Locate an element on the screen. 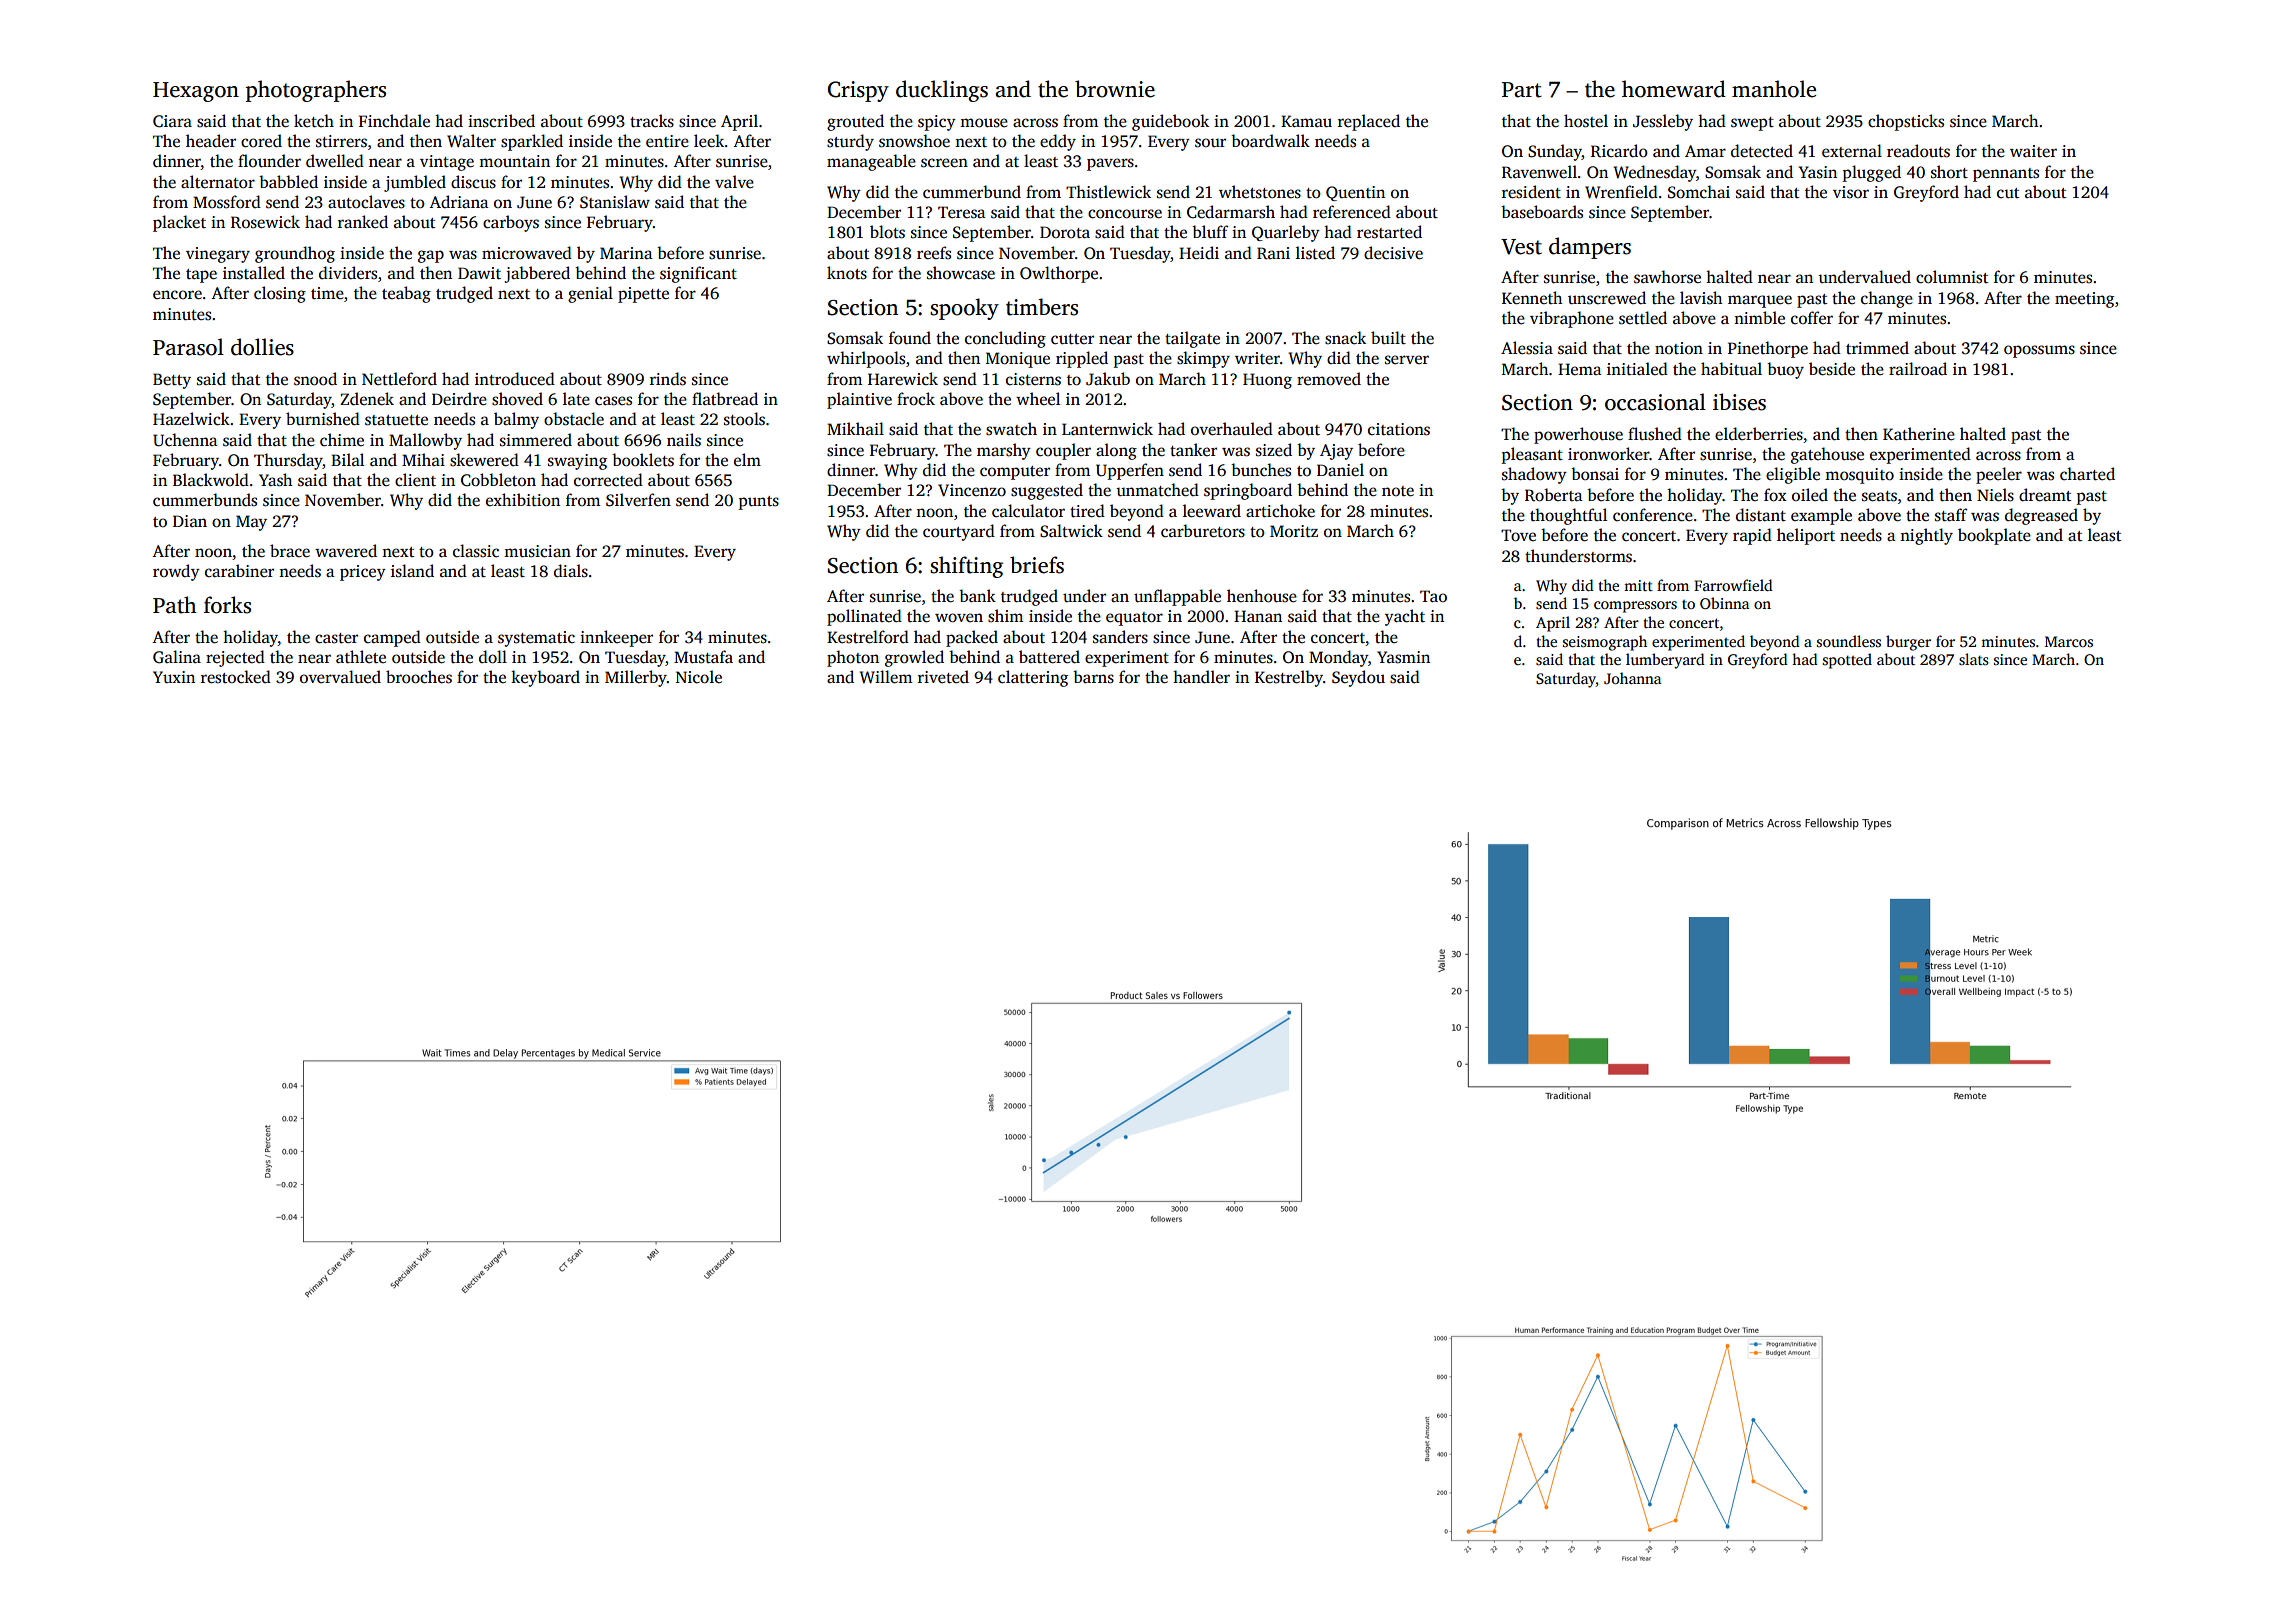 This screenshot has width=2281, height=1613. Marina is located at coordinates (626, 253).
